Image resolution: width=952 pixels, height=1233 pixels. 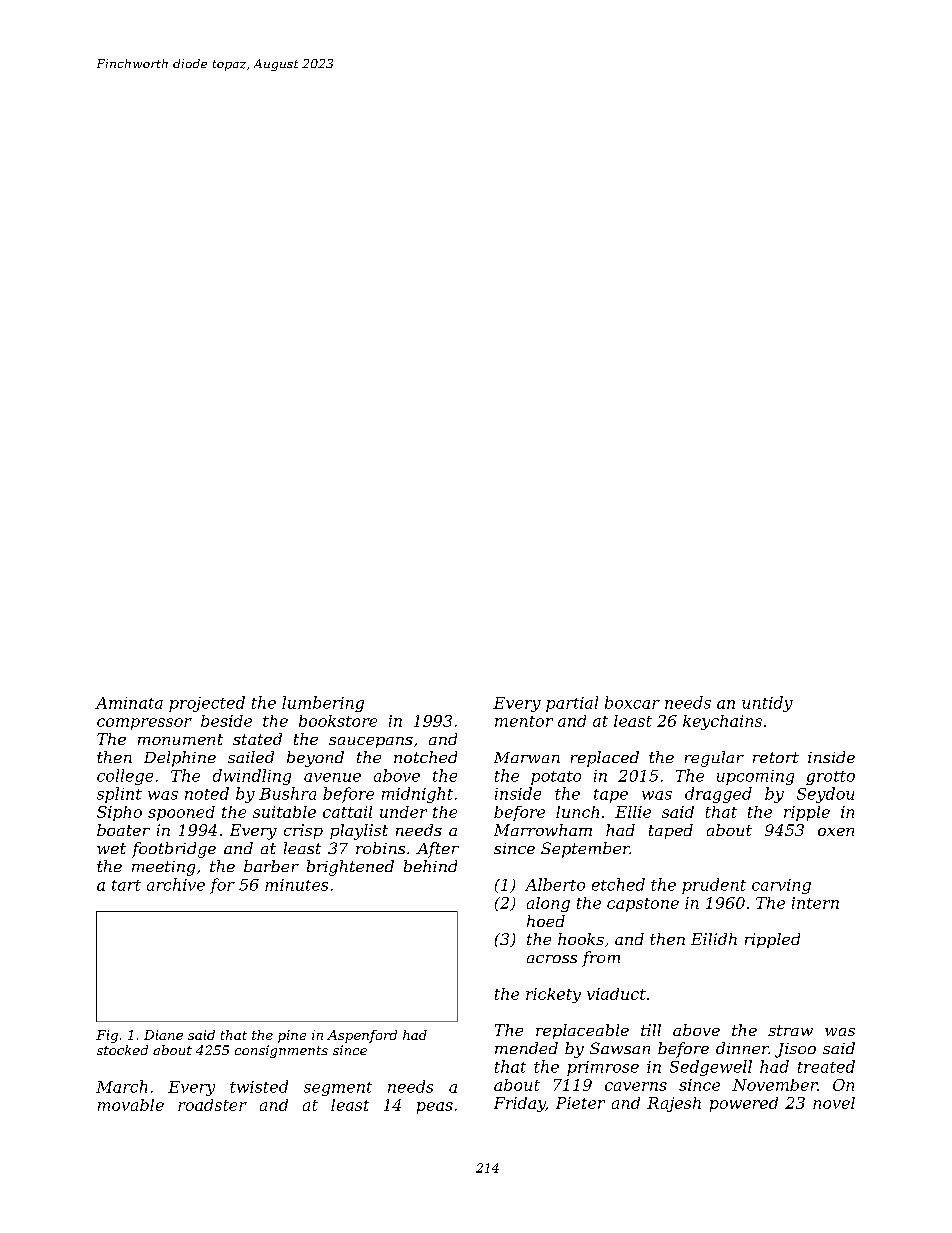 What do you see at coordinates (767, 704) in the page?
I see `untidy` at bounding box center [767, 704].
